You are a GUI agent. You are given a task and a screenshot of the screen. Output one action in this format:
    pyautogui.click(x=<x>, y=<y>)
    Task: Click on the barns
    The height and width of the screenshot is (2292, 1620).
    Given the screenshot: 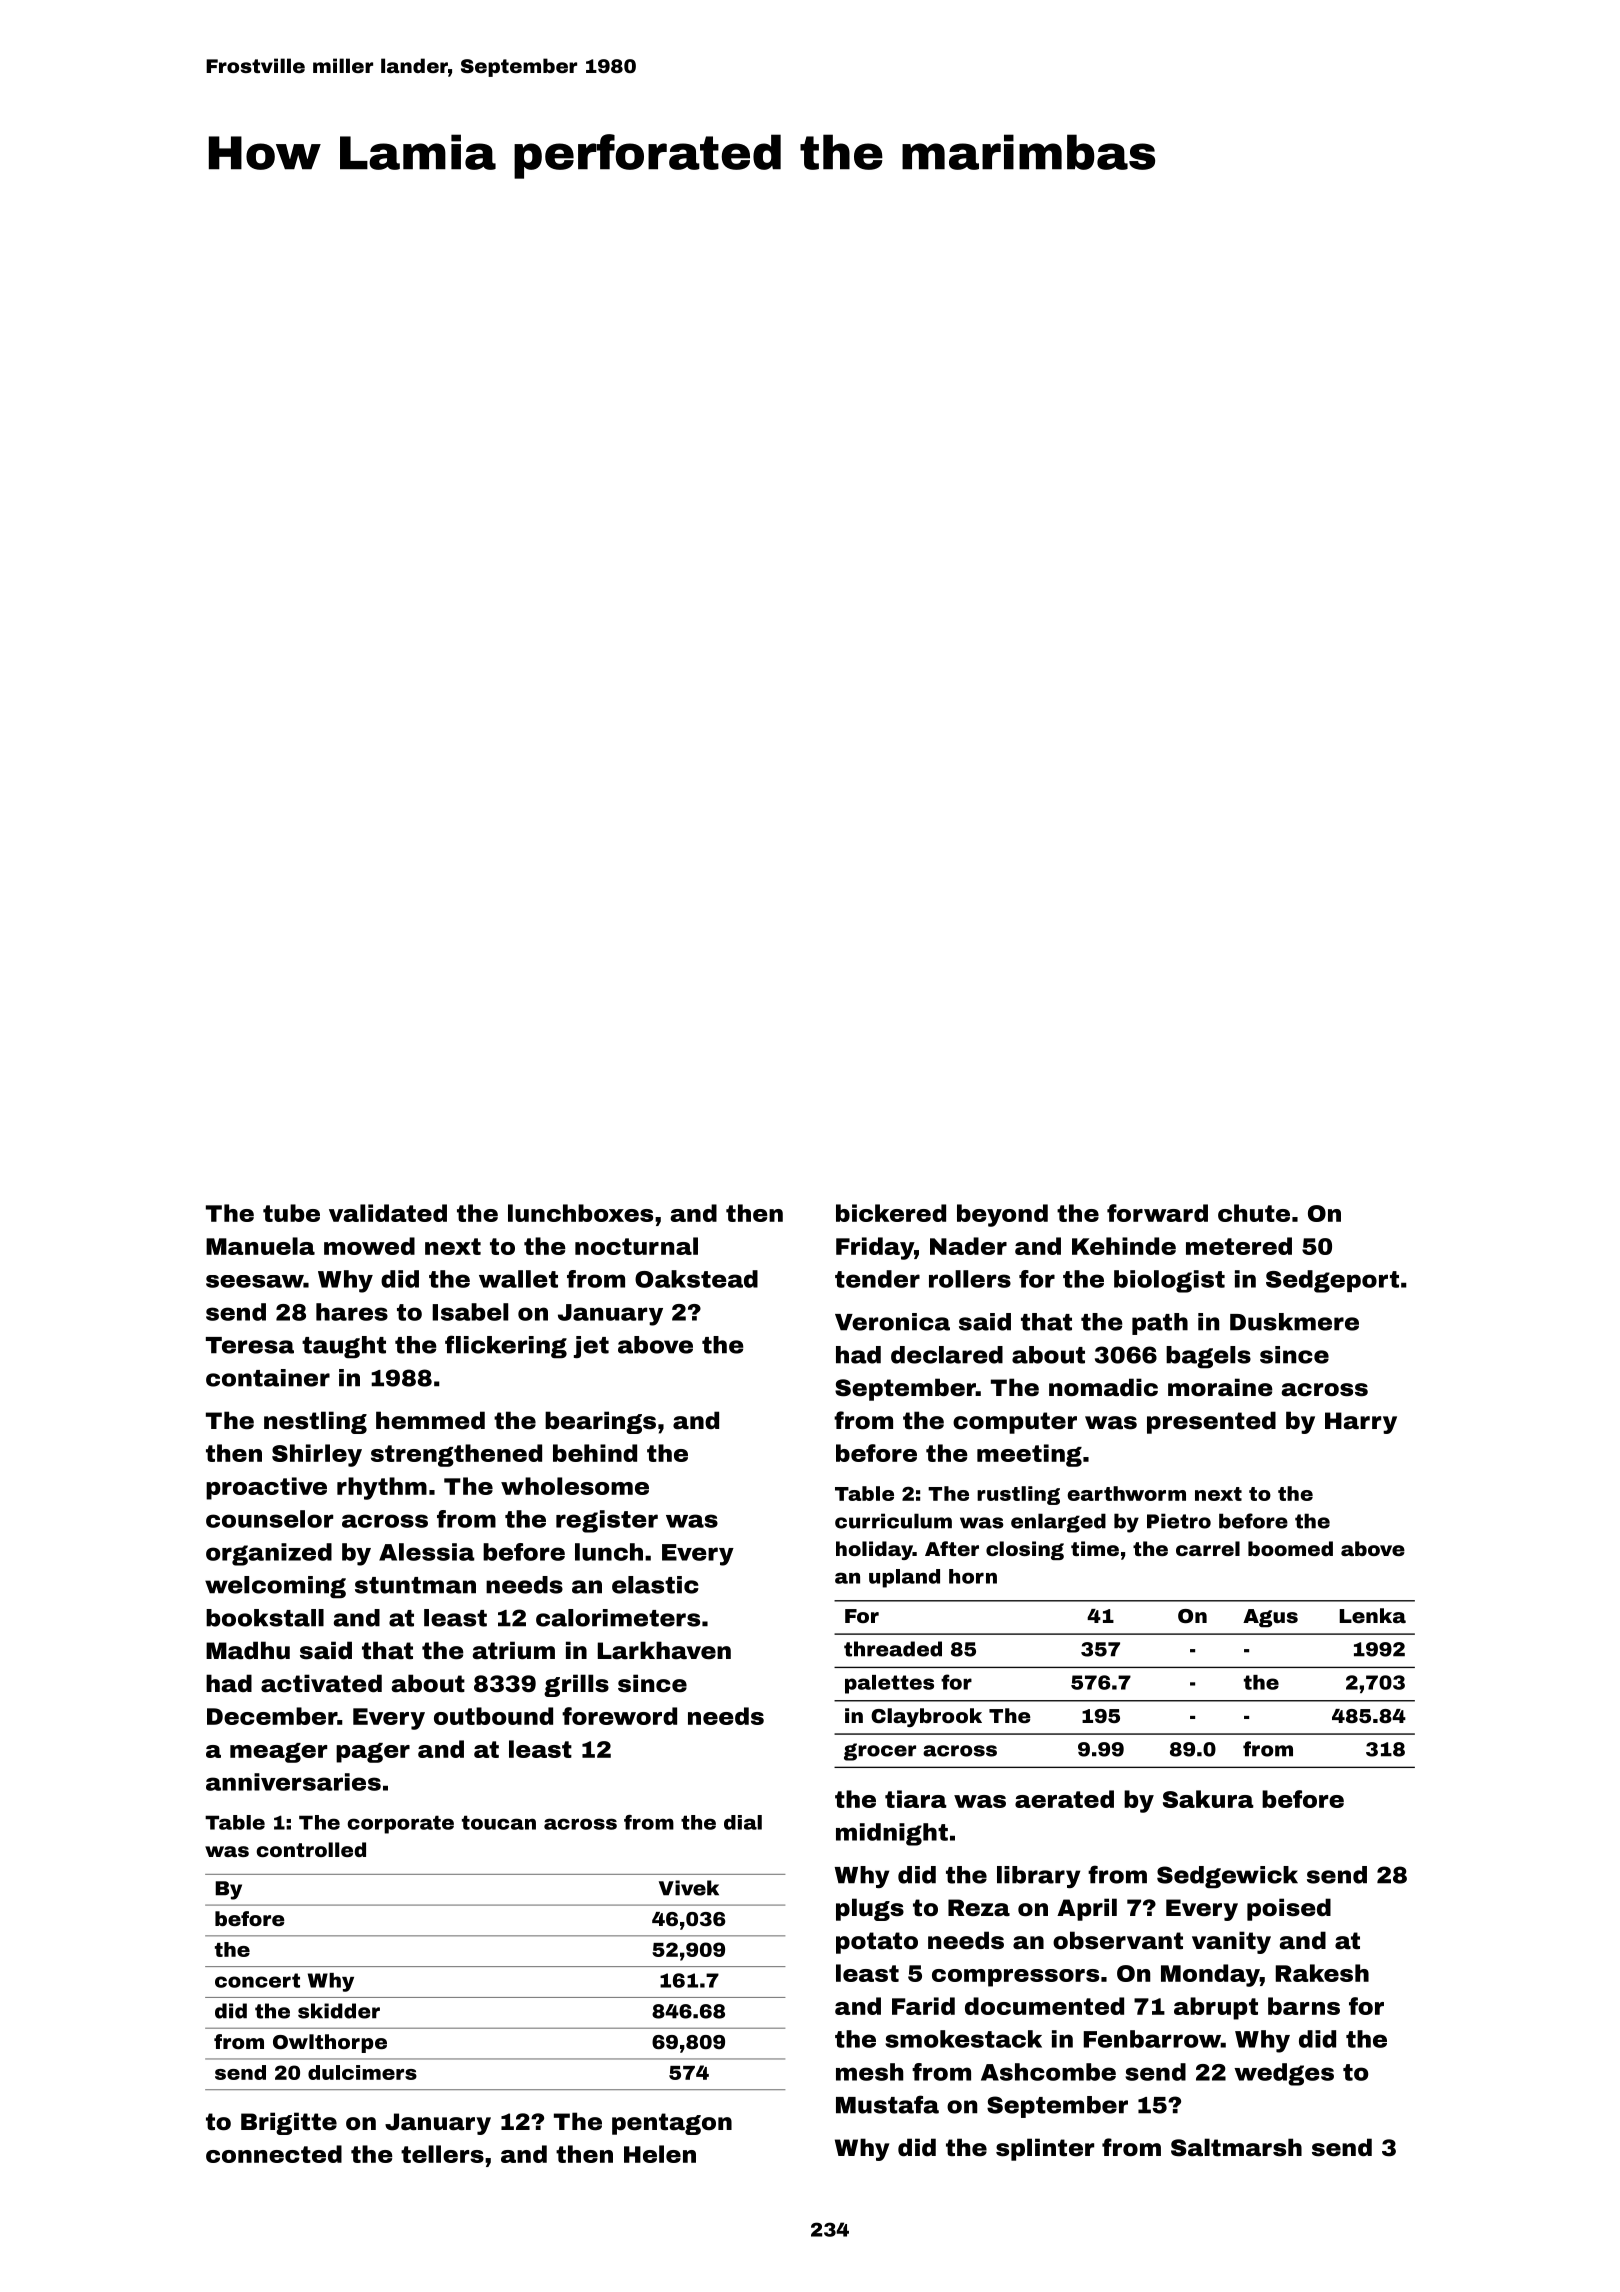 What is the action you would take?
    pyautogui.click(x=1304, y=2006)
